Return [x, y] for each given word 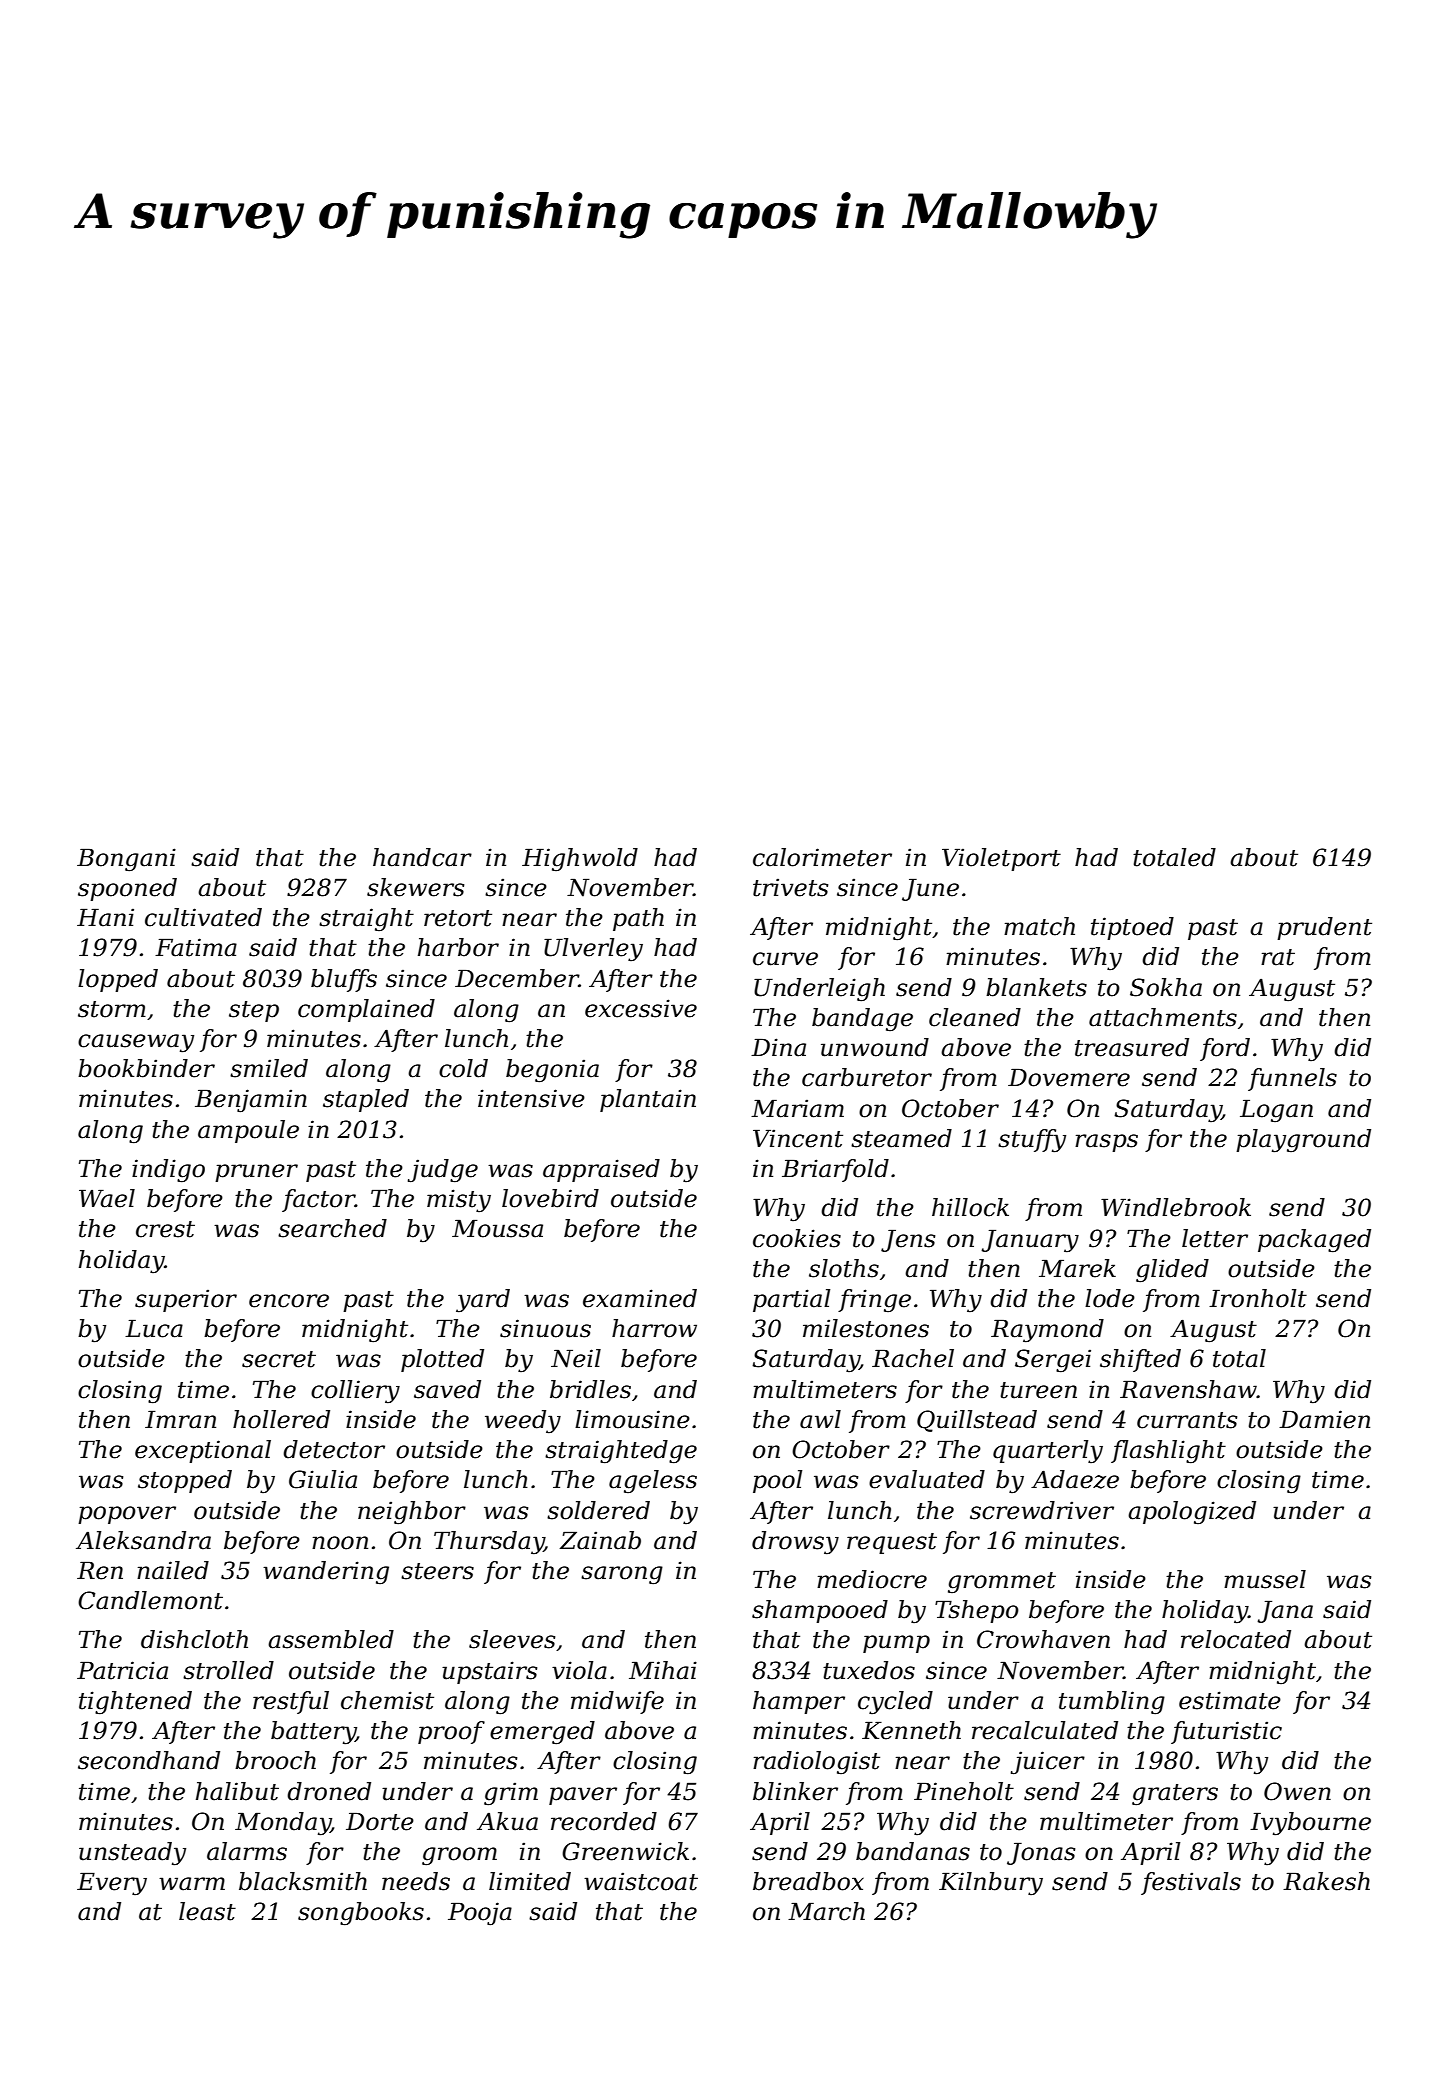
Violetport [1001, 859]
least [207, 1911]
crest [165, 1229]
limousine [632, 1419]
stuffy [1032, 1141]
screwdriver [1042, 1510]
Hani [105, 917]
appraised [601, 1170]
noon [340, 1543]
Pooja [480, 1914]
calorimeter [822, 857]
